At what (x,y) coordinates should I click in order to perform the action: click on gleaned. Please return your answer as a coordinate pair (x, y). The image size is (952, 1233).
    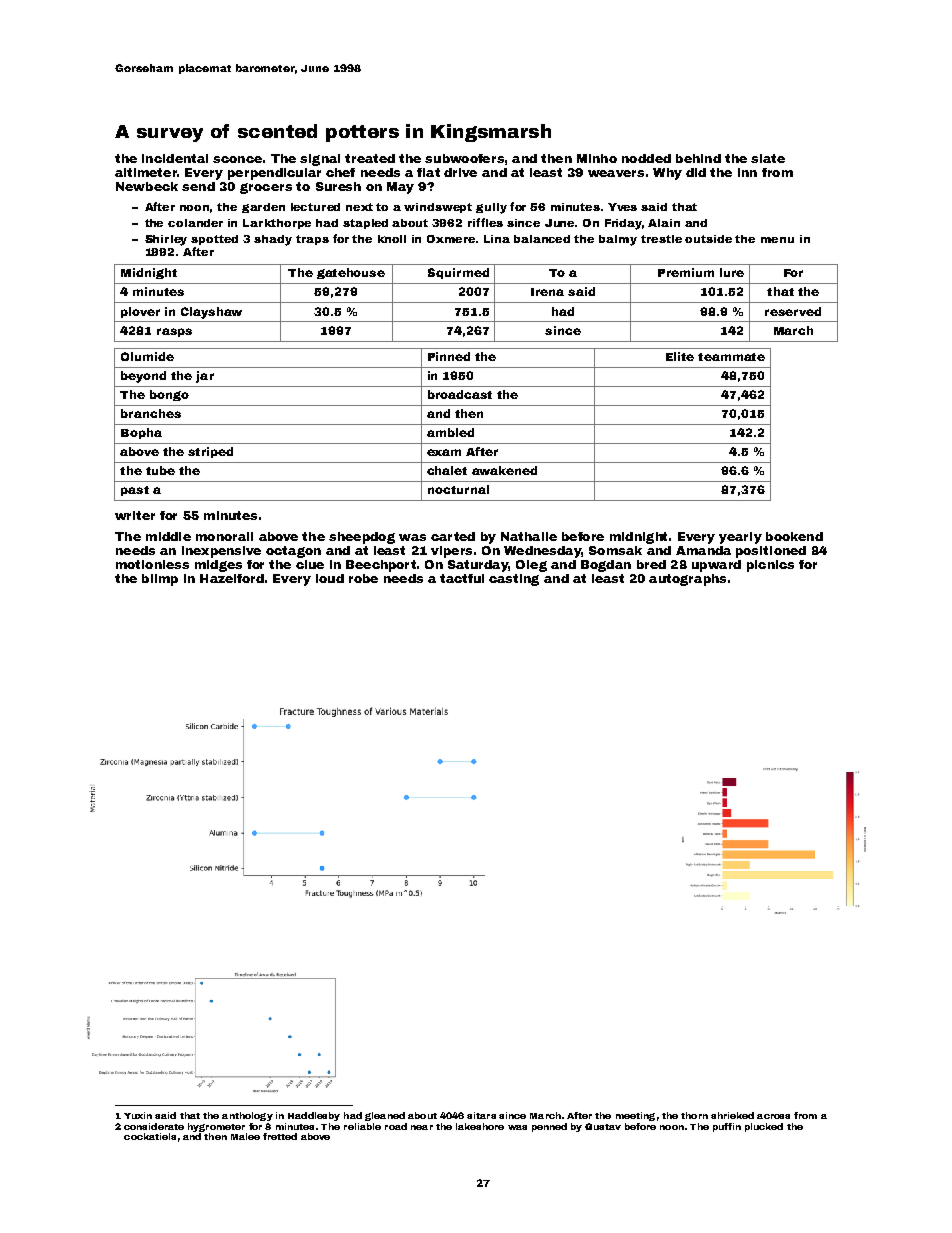
    Looking at the image, I should click on (385, 1116).
